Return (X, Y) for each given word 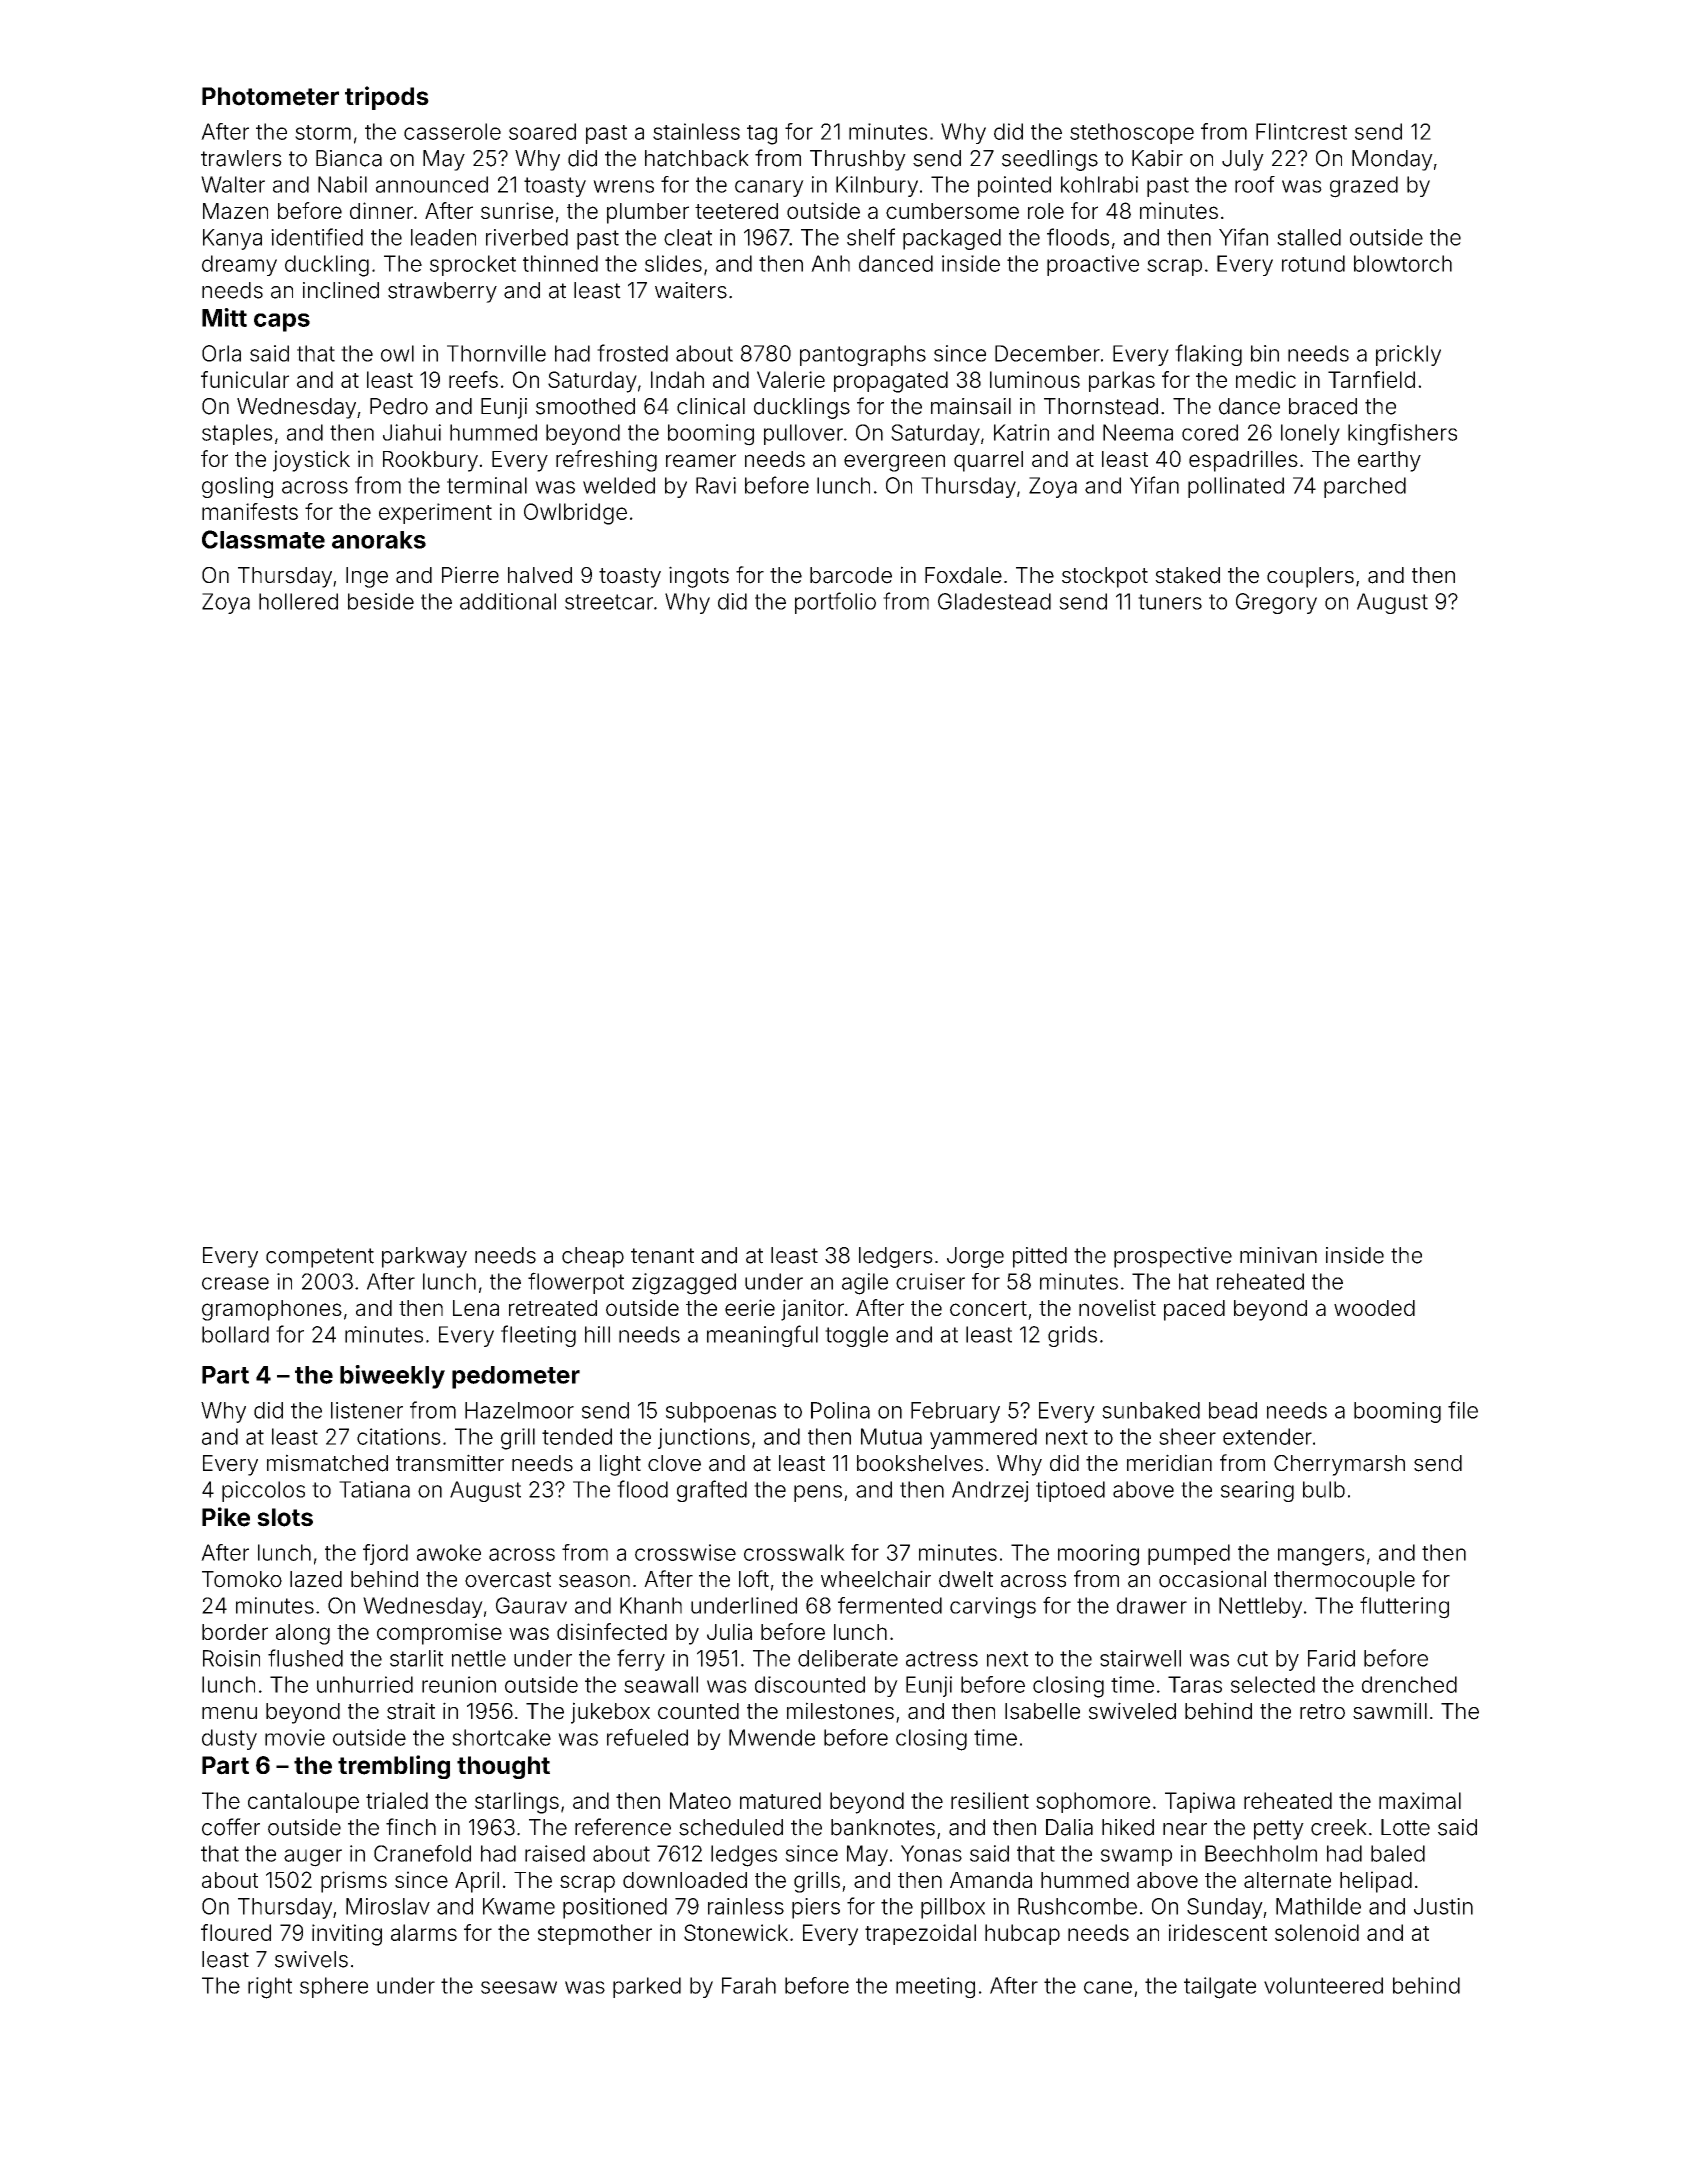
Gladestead (994, 601)
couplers (1310, 577)
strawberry (442, 292)
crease (235, 1283)
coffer (231, 1827)
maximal (1420, 1800)
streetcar (609, 602)
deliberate (848, 1658)
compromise (439, 1634)
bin (1265, 353)
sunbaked (1151, 1410)
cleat (688, 237)
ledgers (896, 1257)
